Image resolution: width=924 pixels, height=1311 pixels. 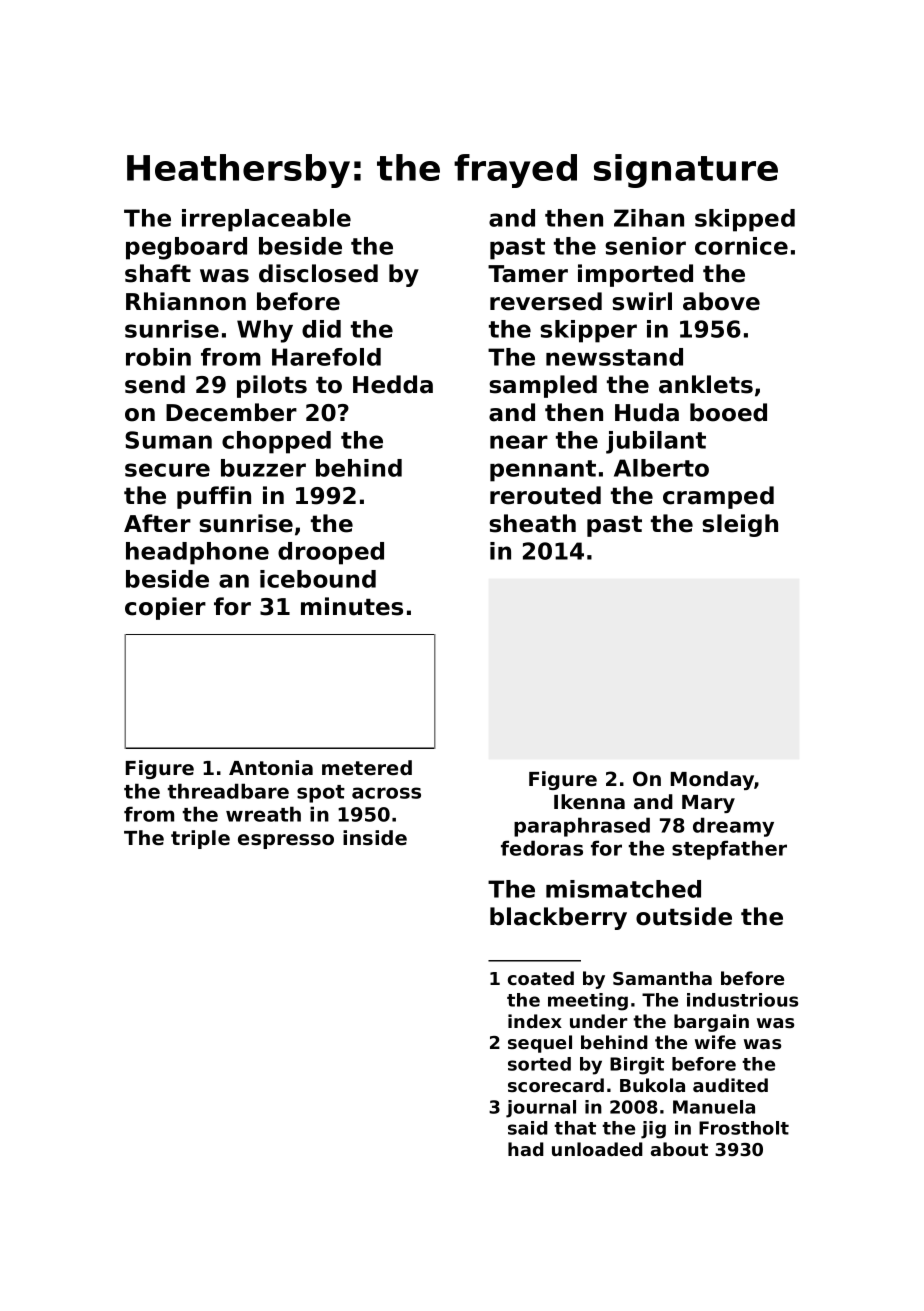 What do you see at coordinates (741, 246) in the page?
I see `cornice` at bounding box center [741, 246].
